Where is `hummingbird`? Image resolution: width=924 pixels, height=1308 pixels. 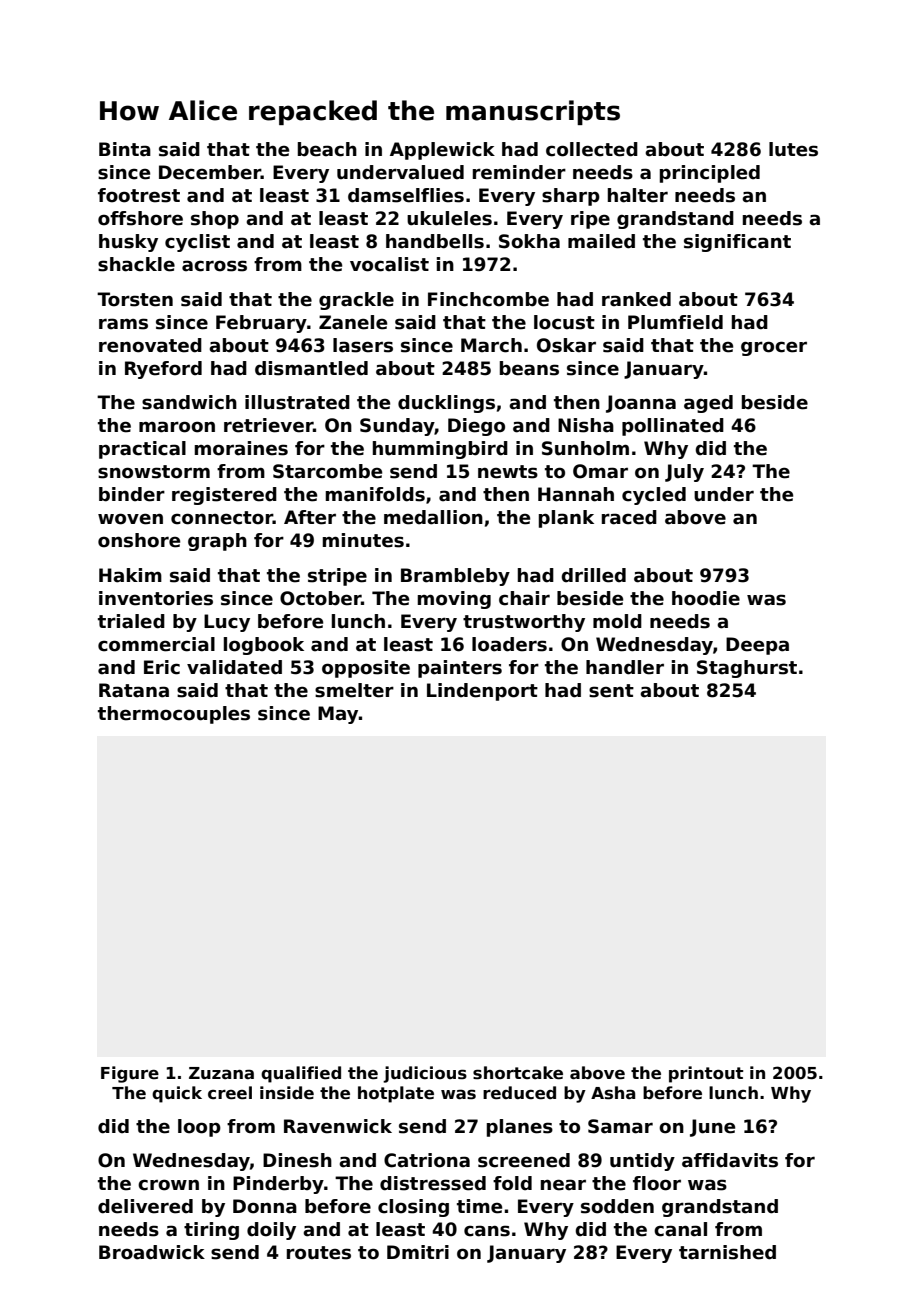 hummingbird is located at coordinates (440, 450).
